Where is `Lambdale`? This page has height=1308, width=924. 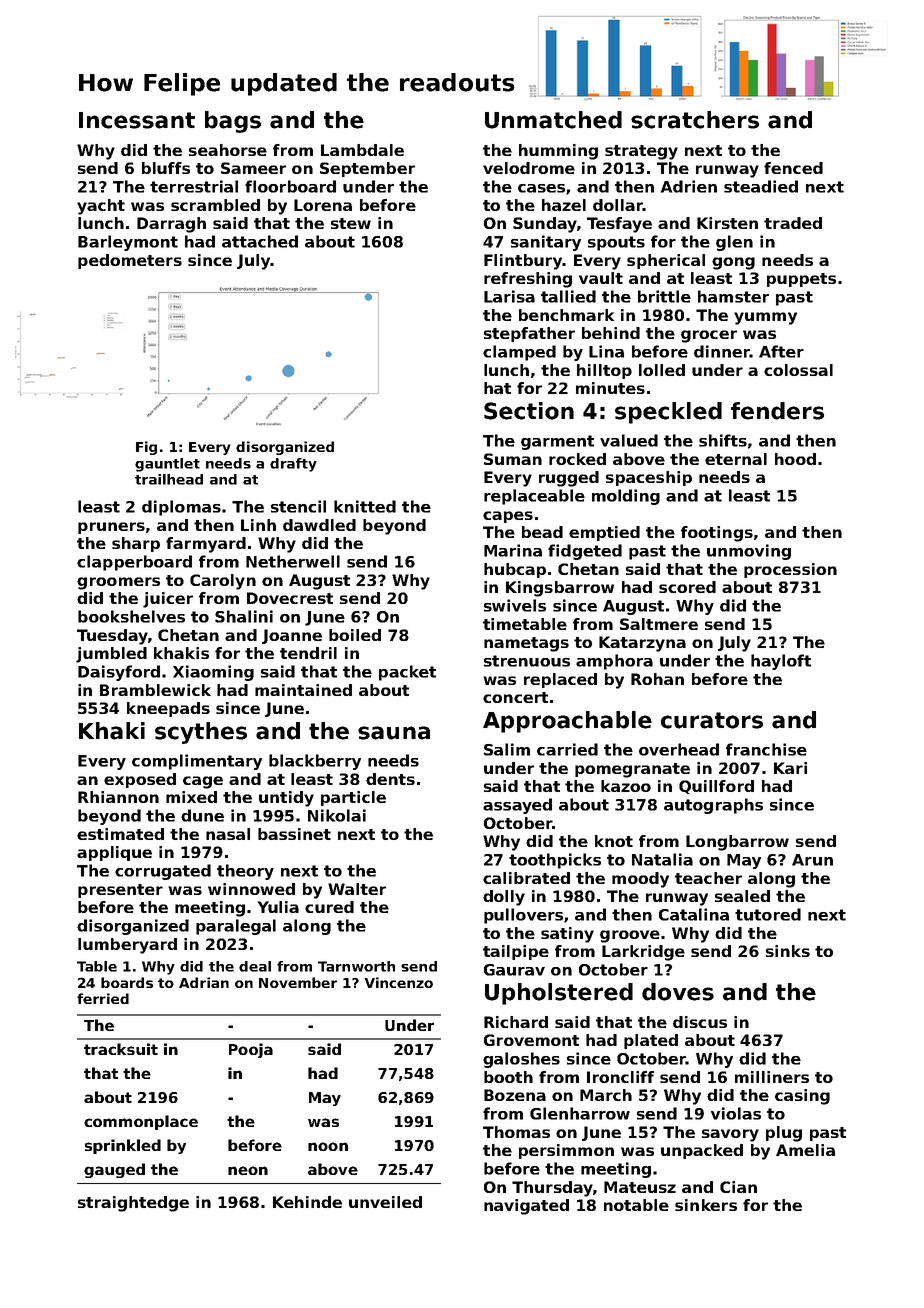
Lambdale is located at coordinates (362, 150).
